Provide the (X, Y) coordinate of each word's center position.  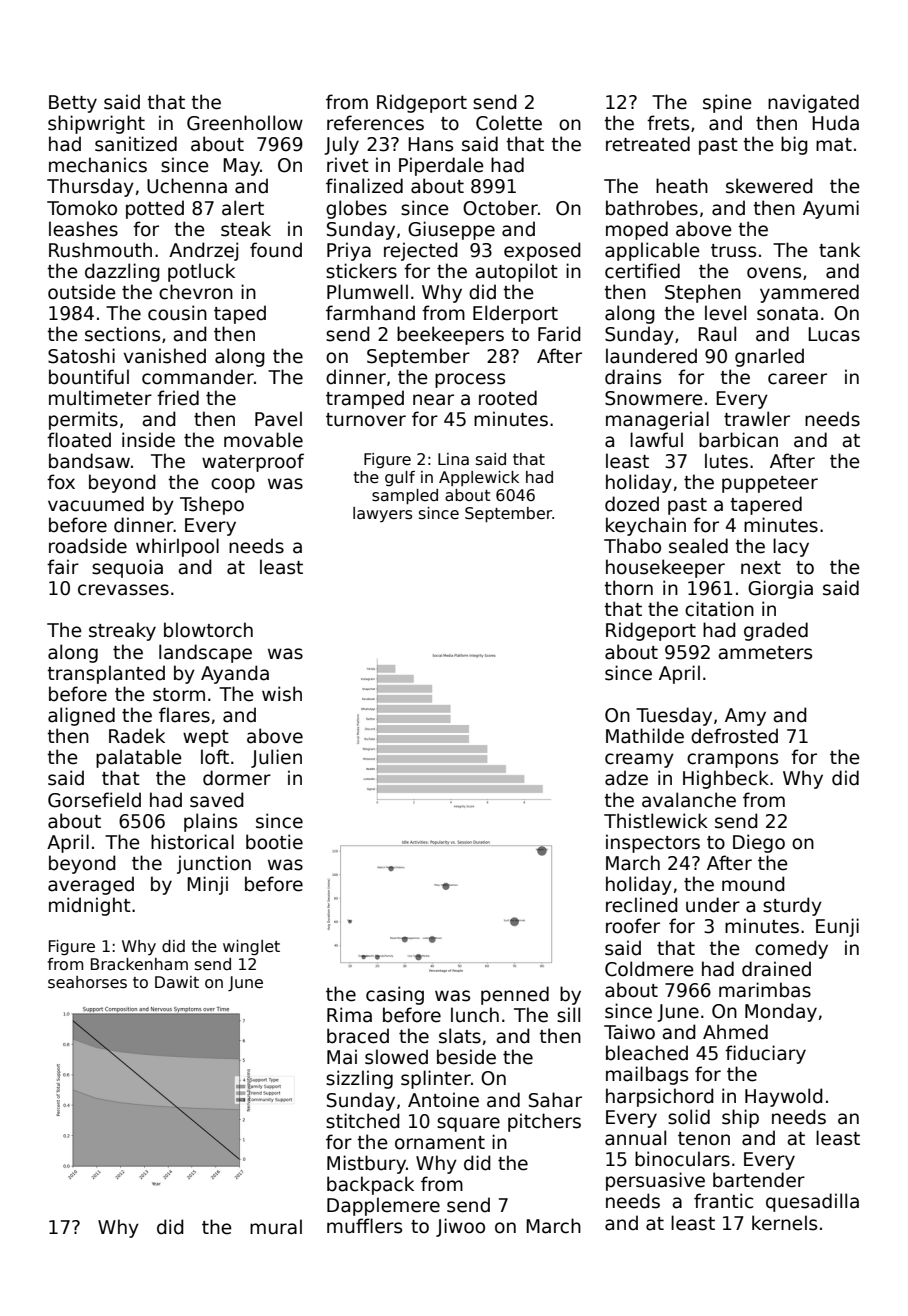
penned (515, 995)
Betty (73, 104)
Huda (835, 123)
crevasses (123, 590)
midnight (90, 906)
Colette (509, 123)
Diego (759, 843)
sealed (698, 546)
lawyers (382, 514)
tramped (365, 399)
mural (276, 1227)
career (797, 379)
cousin (177, 313)
